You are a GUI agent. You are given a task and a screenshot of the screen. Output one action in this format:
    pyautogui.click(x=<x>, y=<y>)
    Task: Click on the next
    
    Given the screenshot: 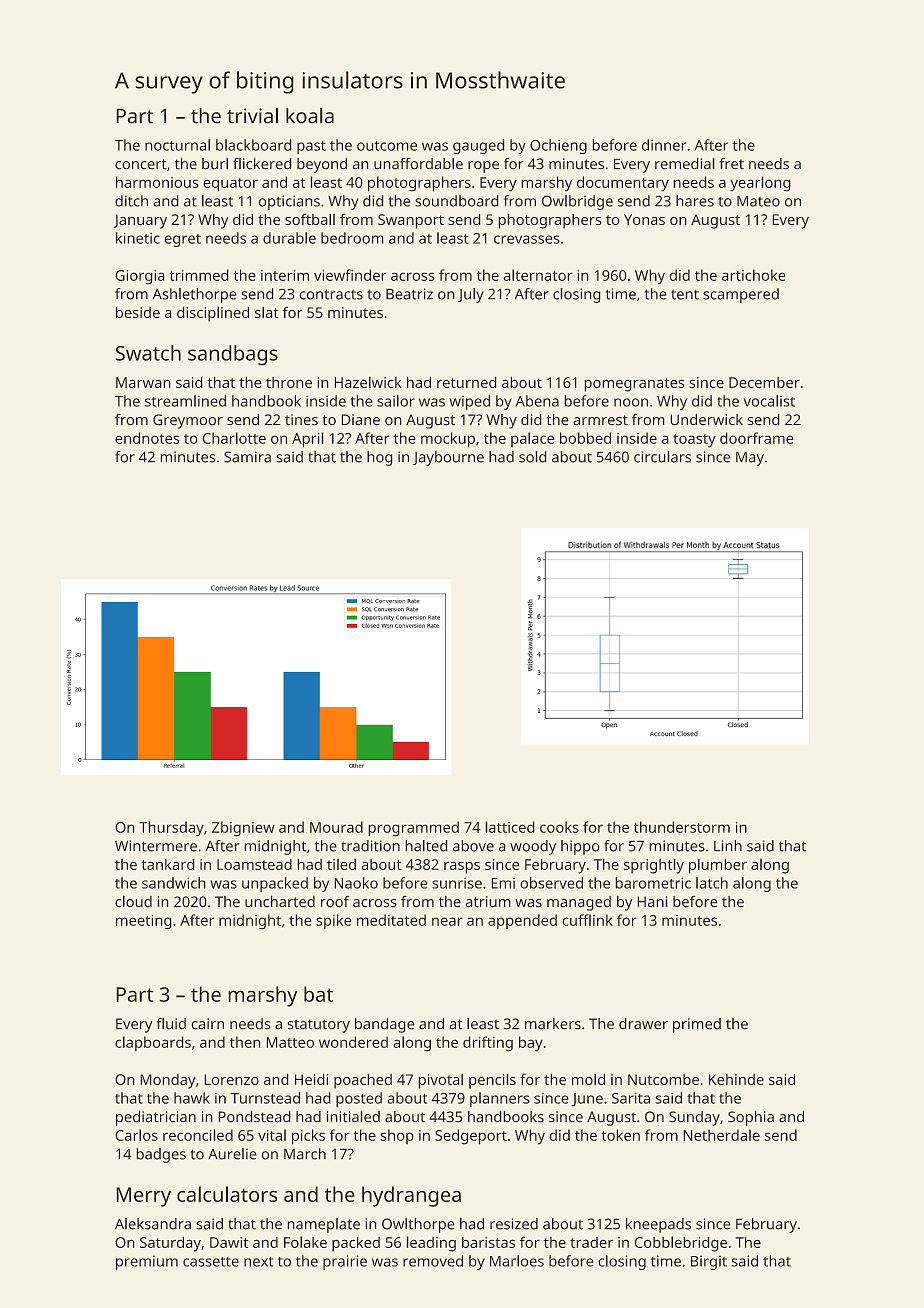 What is the action you would take?
    pyautogui.click(x=259, y=1262)
